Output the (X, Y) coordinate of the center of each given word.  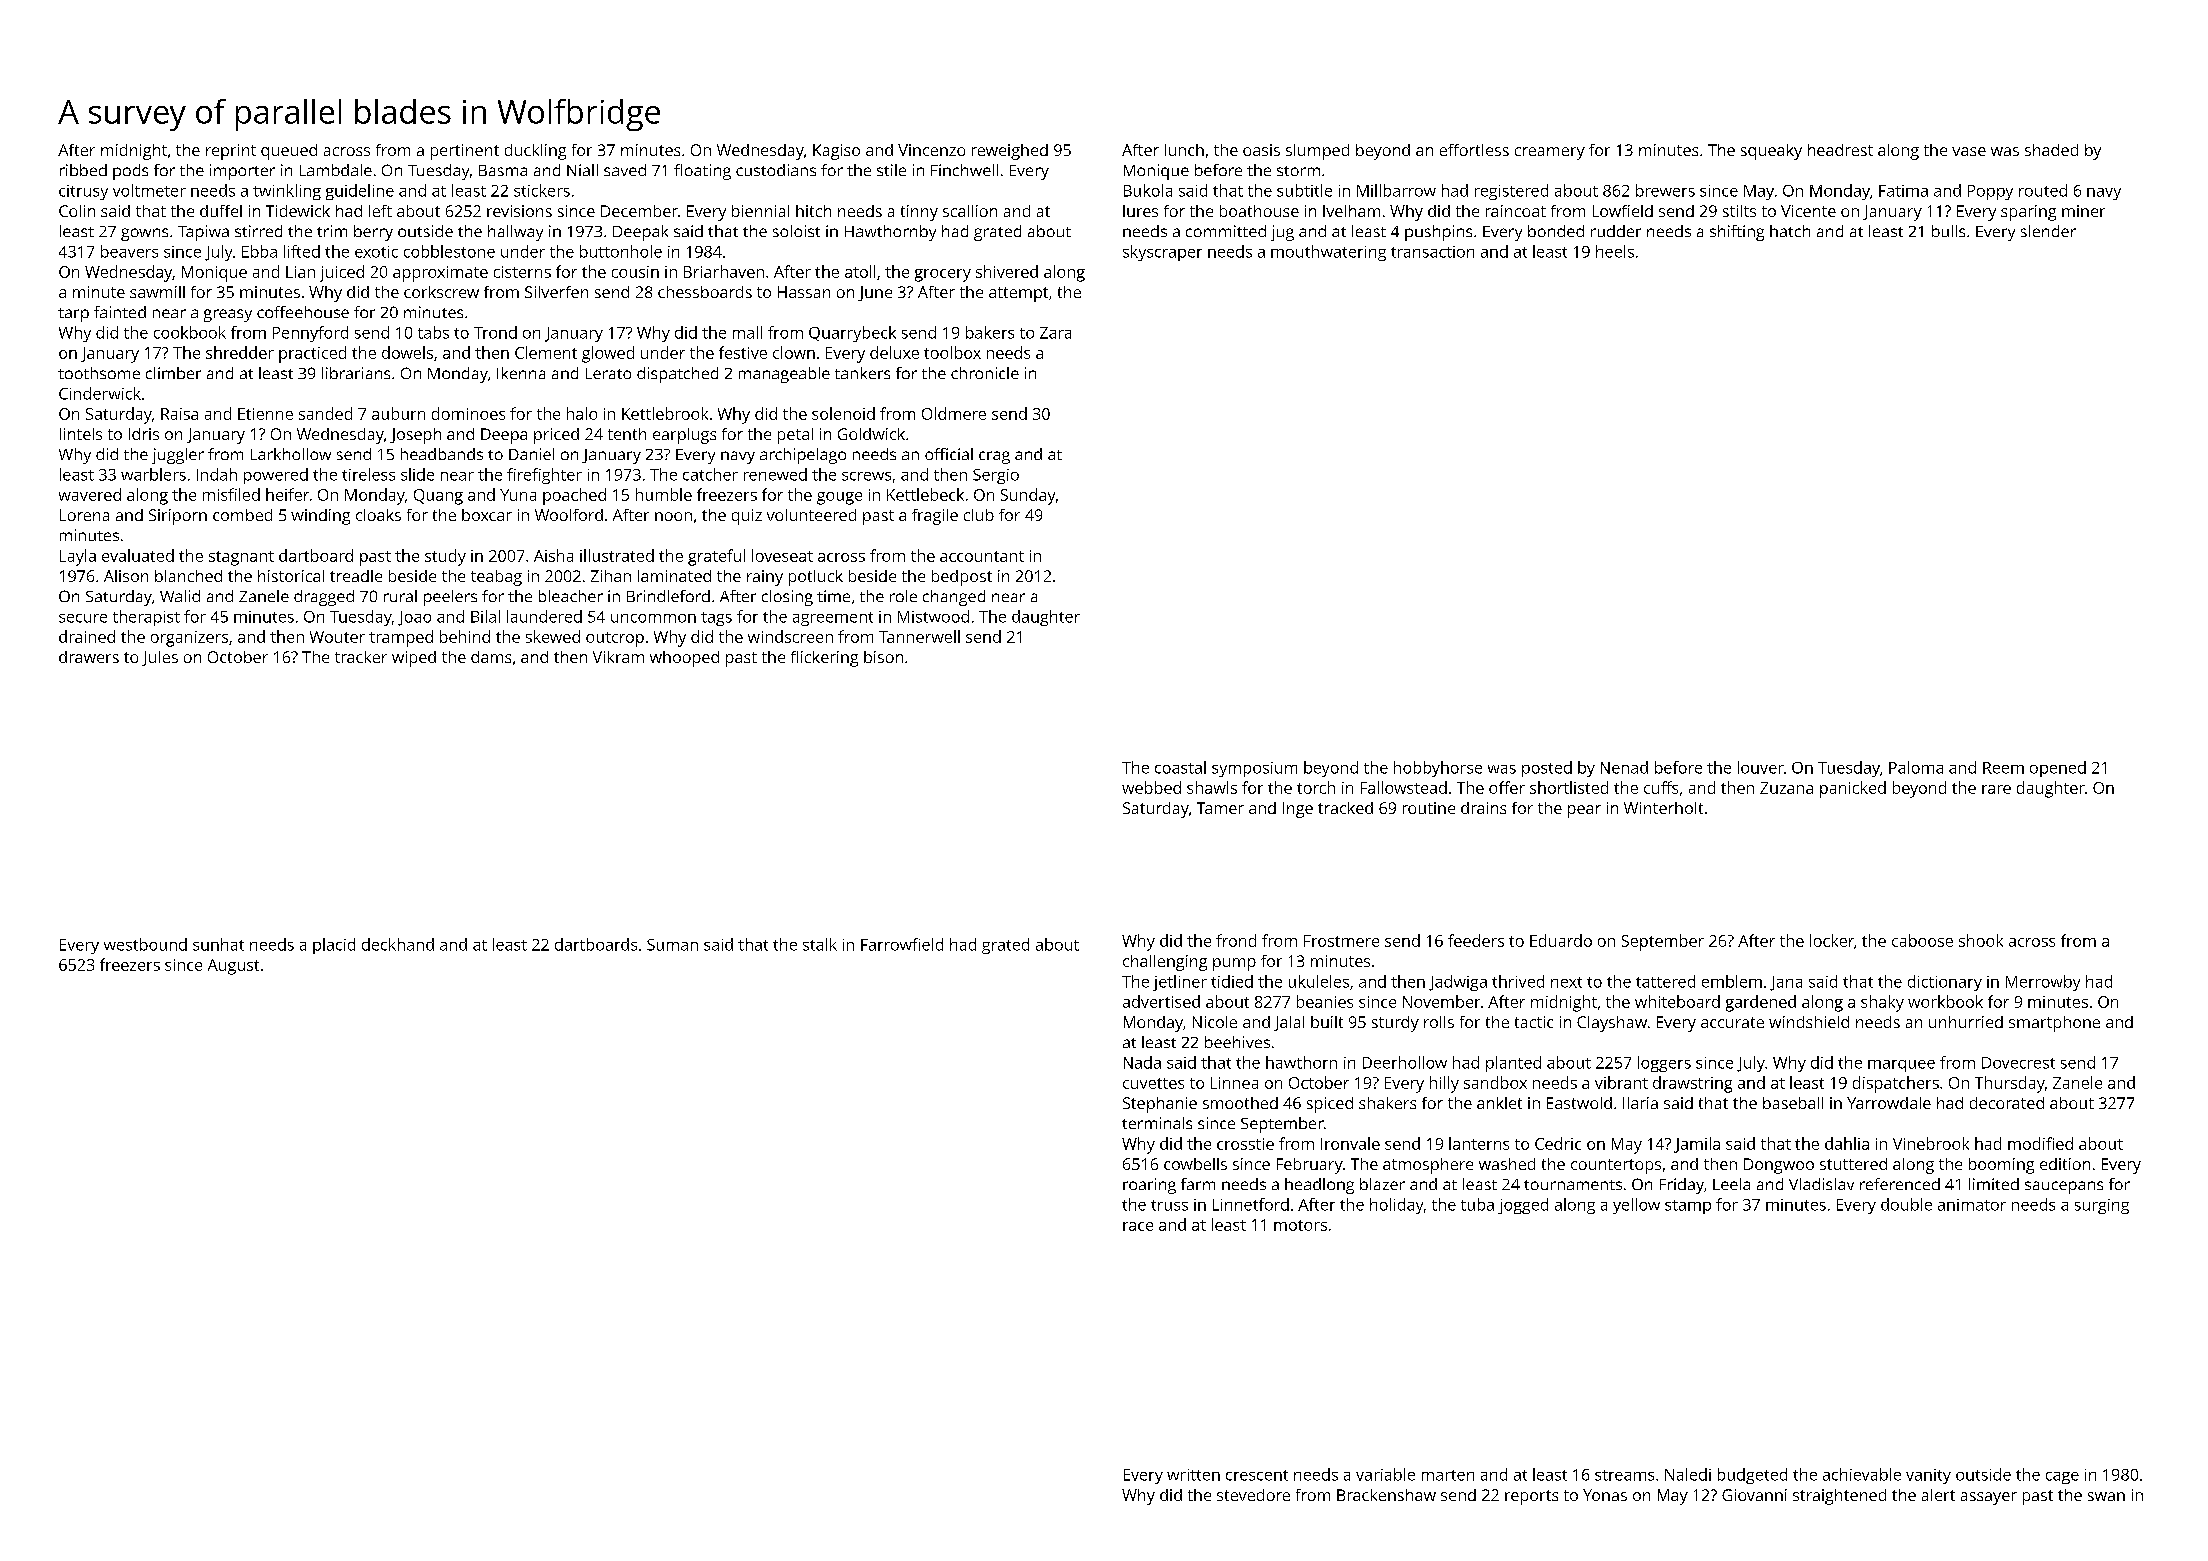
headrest (1840, 150)
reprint (231, 152)
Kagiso (836, 152)
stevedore (1253, 1495)
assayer (1989, 1498)
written (1193, 1475)
